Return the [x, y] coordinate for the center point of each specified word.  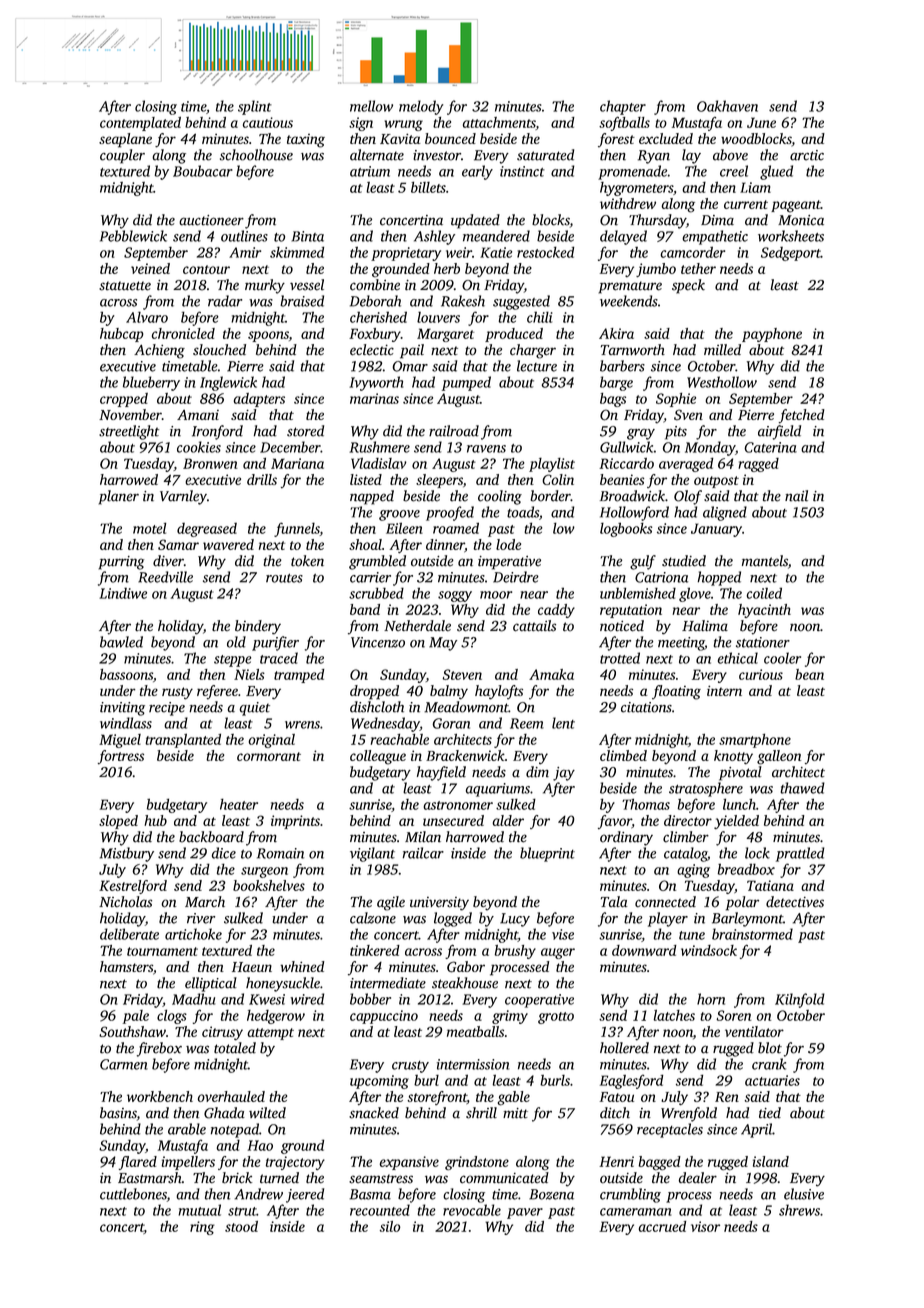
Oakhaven [727, 106]
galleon [779, 757]
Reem [527, 723]
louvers [438, 317]
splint [255, 107]
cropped [124, 400]
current [746, 204]
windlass [126, 723]
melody [421, 107]
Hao [260, 1145]
